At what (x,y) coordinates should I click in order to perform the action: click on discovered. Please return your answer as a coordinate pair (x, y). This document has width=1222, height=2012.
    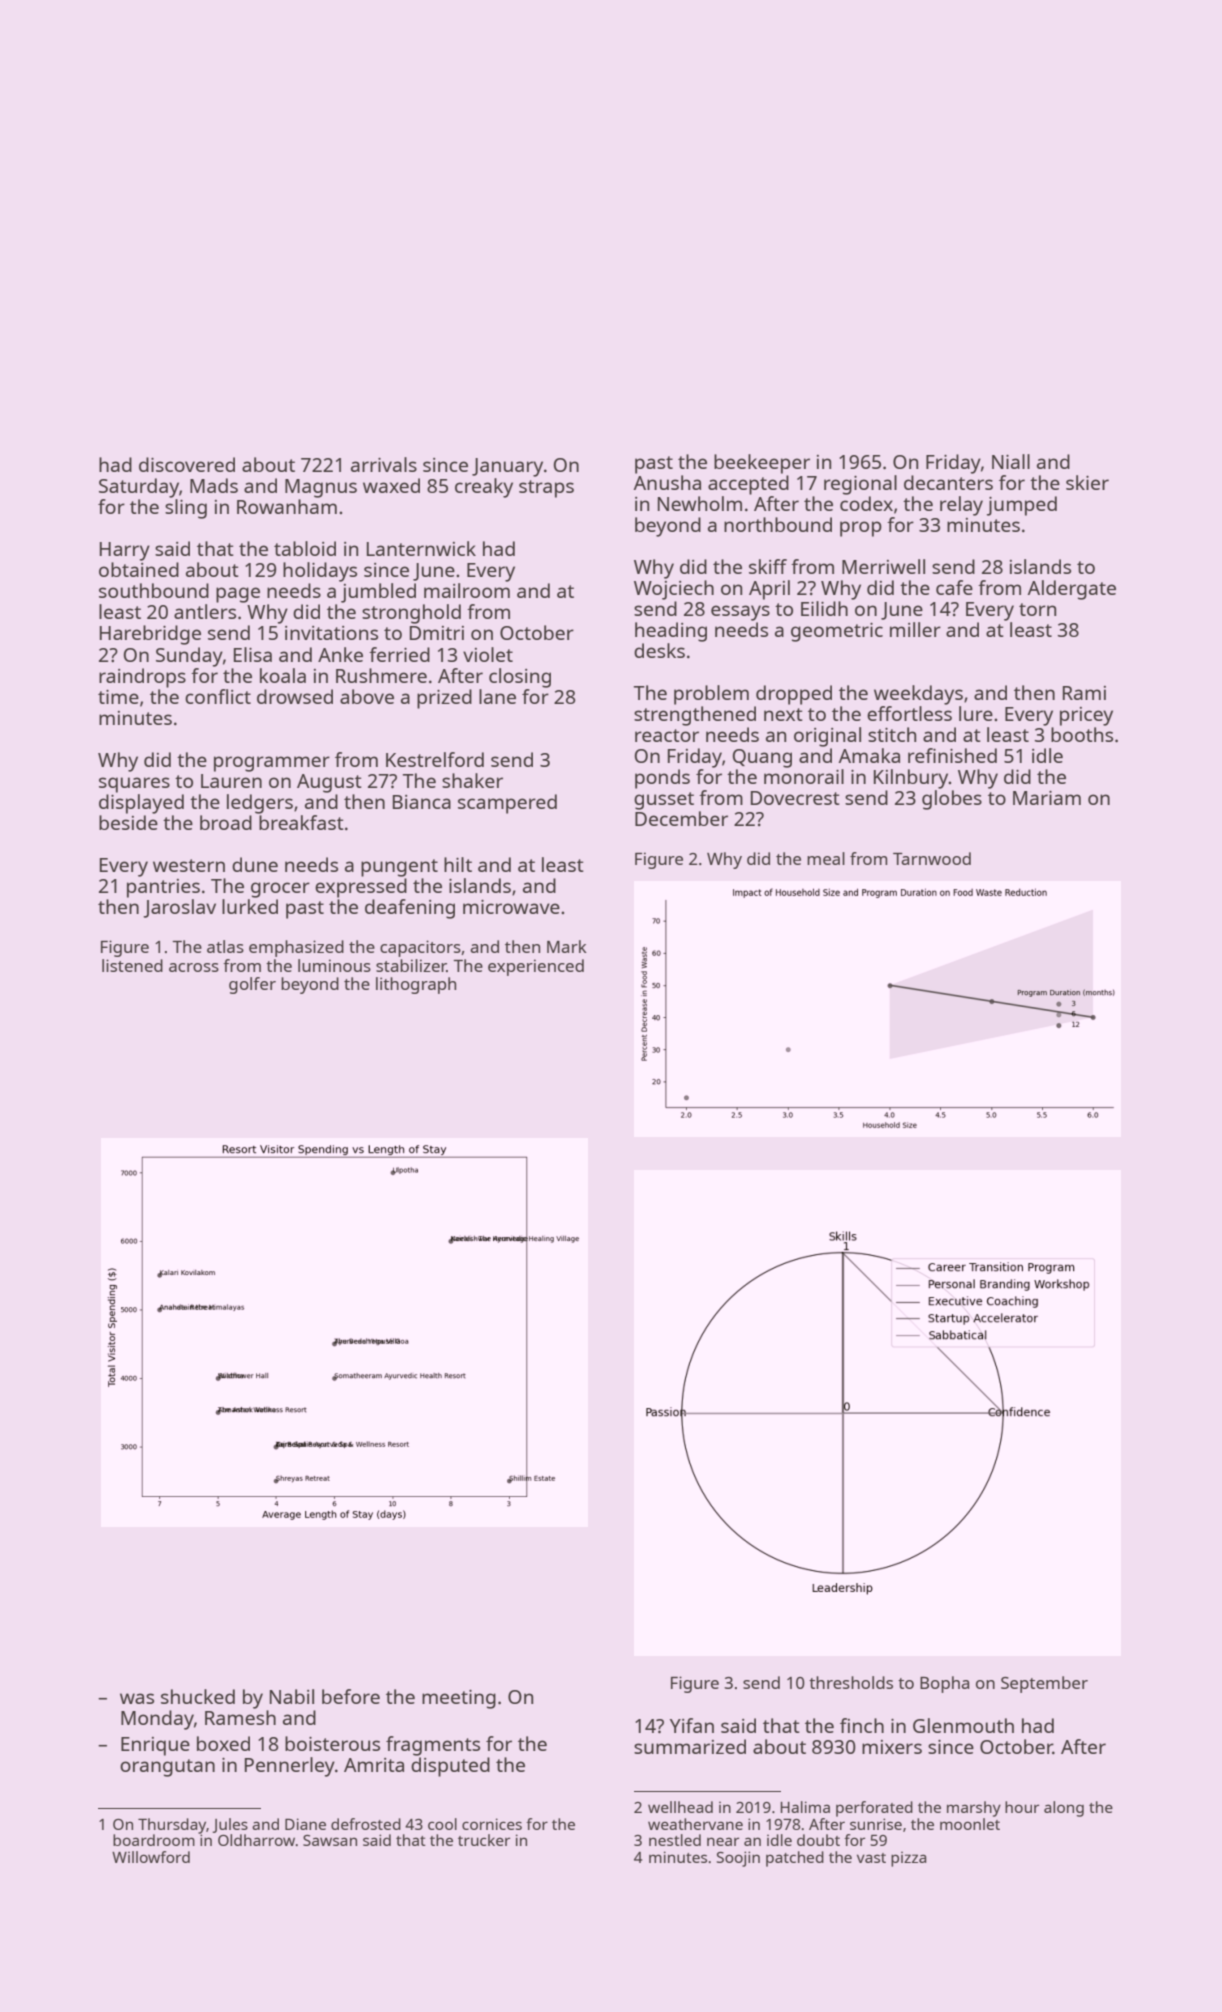
    Looking at the image, I should click on (187, 464).
